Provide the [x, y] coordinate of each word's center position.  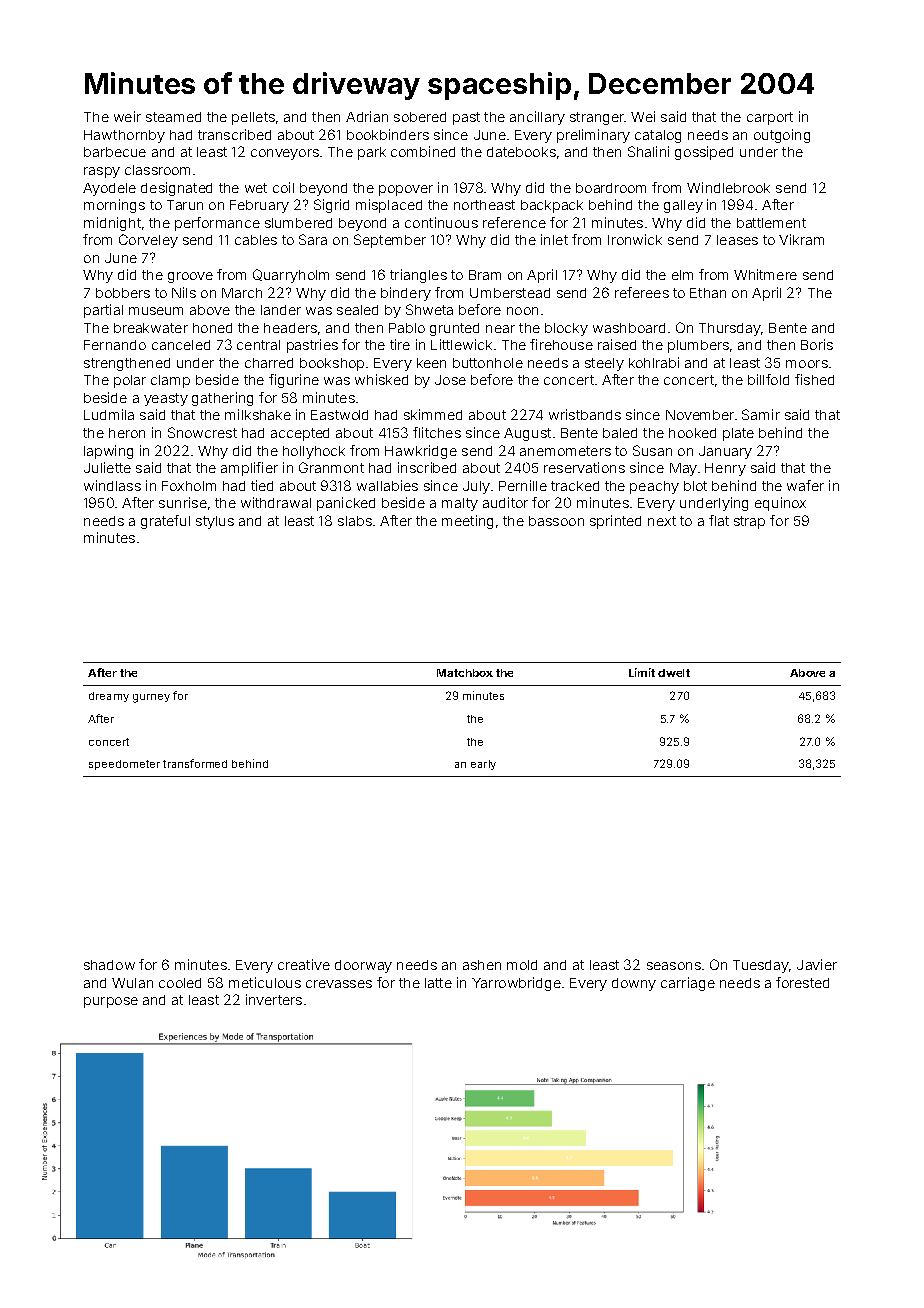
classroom [157, 170]
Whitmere [765, 274]
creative [304, 964]
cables [256, 240]
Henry [725, 469]
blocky [566, 329]
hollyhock [314, 452]
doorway [363, 966]
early [483, 765]
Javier [817, 964]
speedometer [124, 765]
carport [770, 118]
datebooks [521, 152]
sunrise [183, 502]
